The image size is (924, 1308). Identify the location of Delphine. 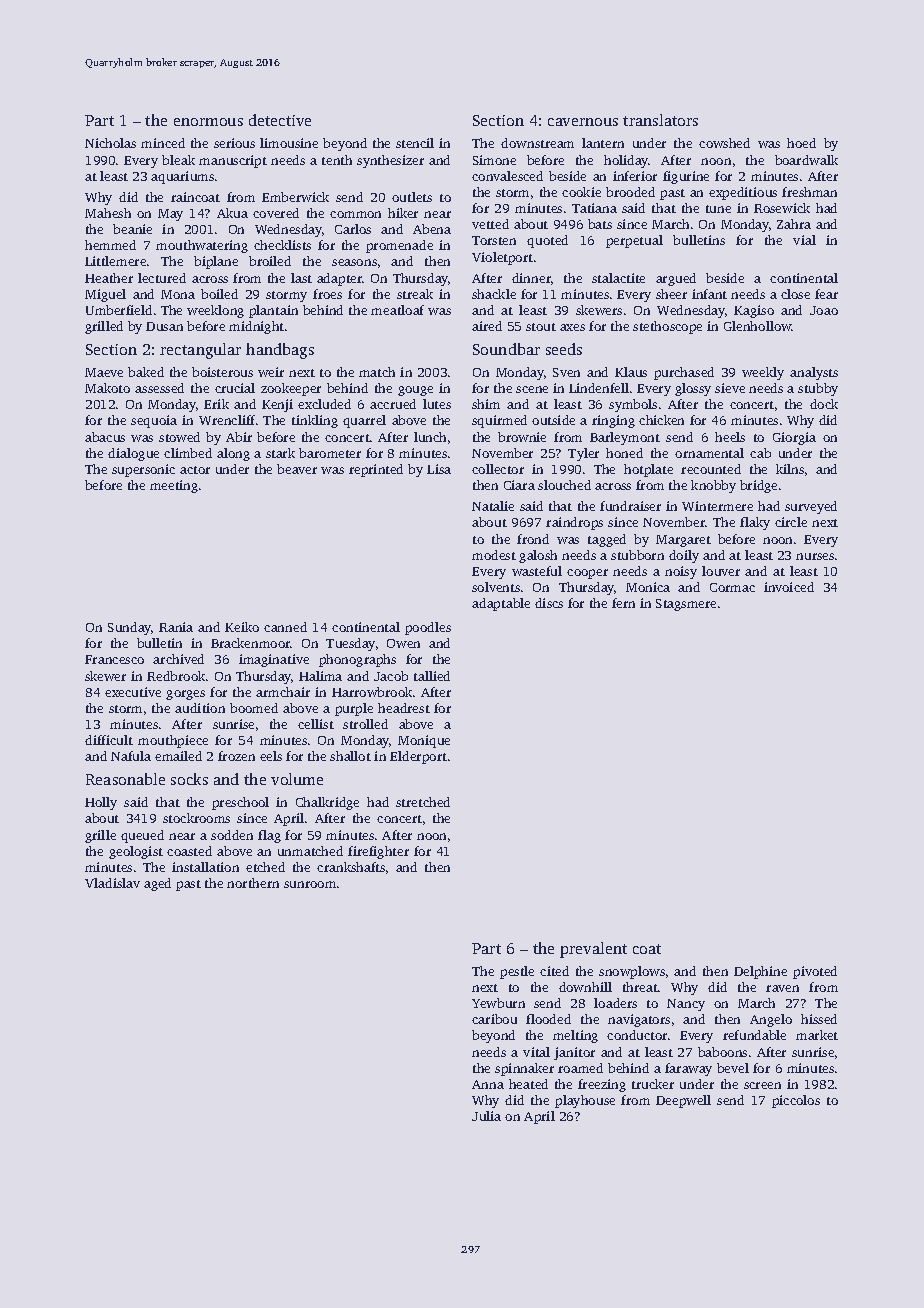
(760, 972).
